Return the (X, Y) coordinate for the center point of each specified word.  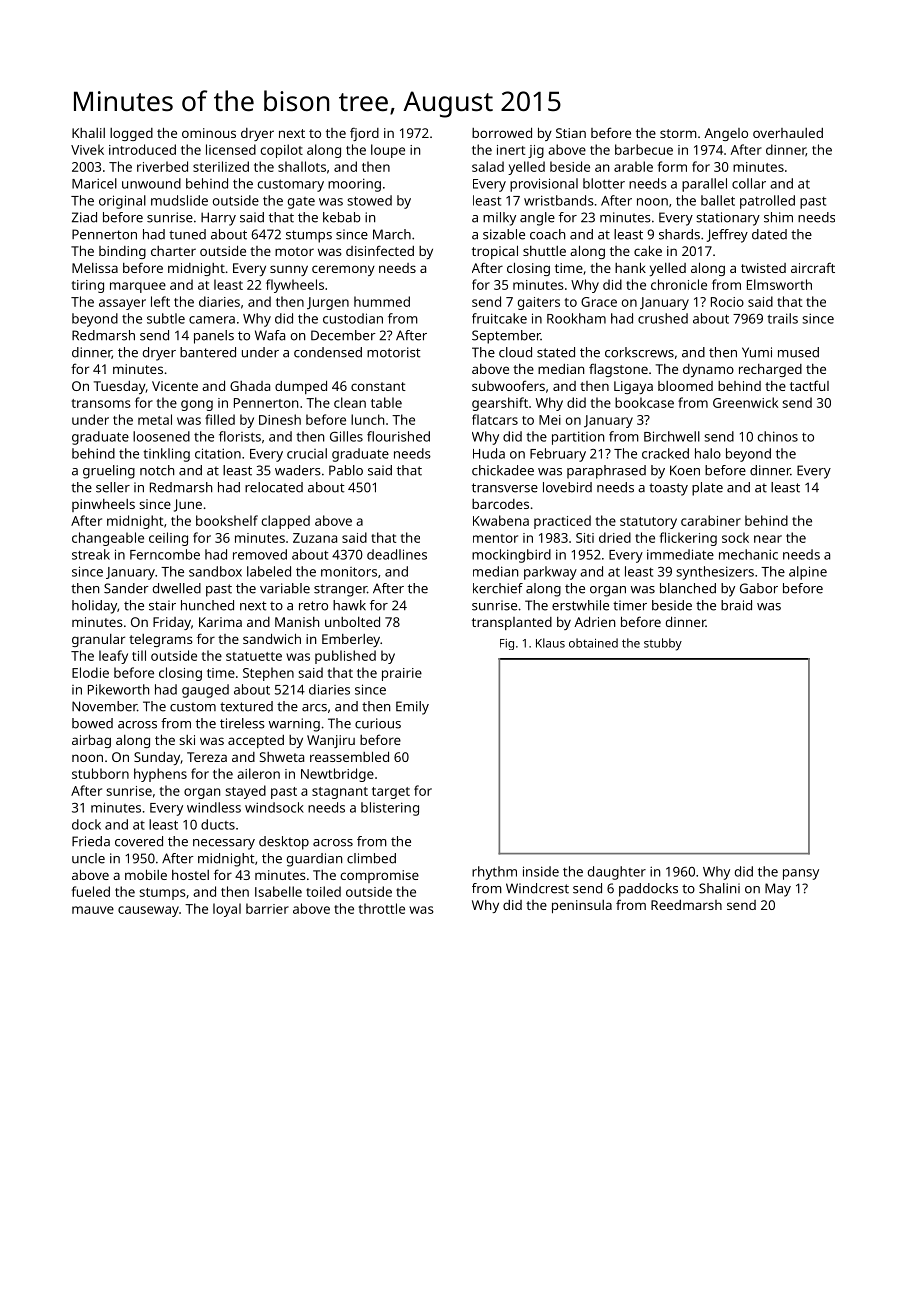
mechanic (748, 554)
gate (301, 203)
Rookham (576, 318)
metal (155, 419)
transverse (505, 488)
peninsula (582, 906)
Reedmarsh (686, 905)
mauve (93, 910)
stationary (728, 219)
